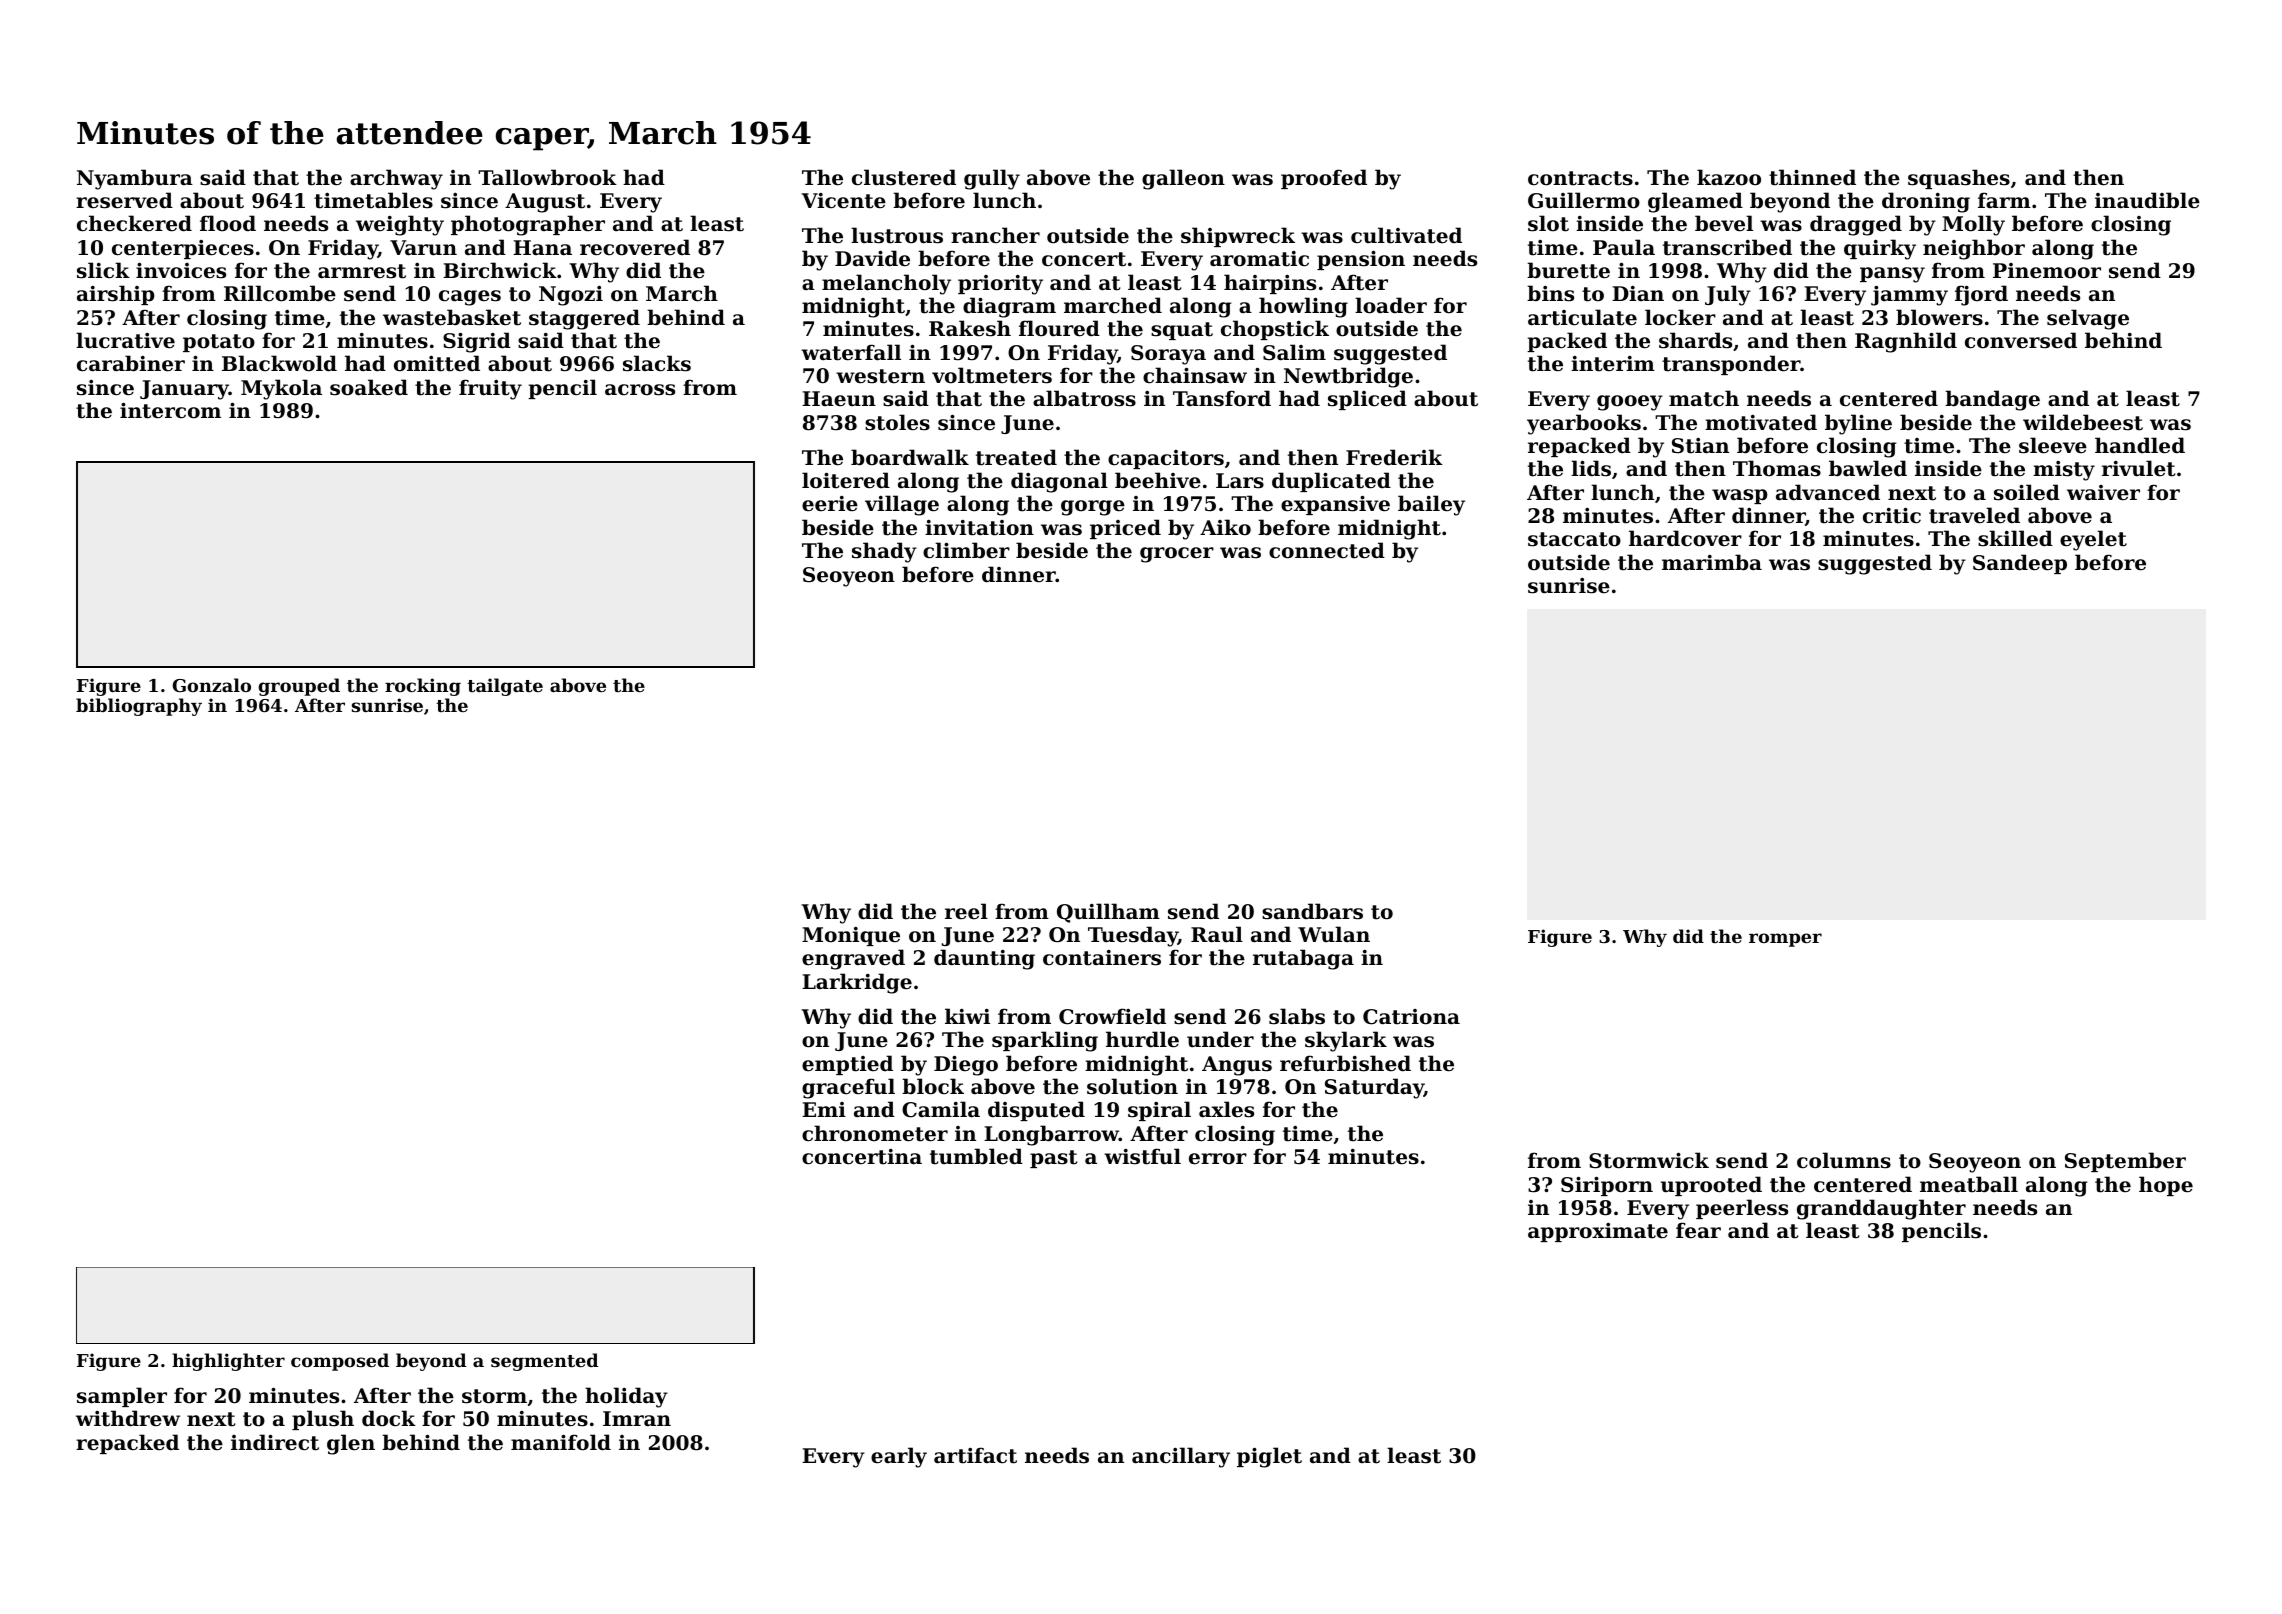 This image has height=1614, width=2282. What do you see at coordinates (2093, 540) in the image?
I see `eyelet` at bounding box center [2093, 540].
